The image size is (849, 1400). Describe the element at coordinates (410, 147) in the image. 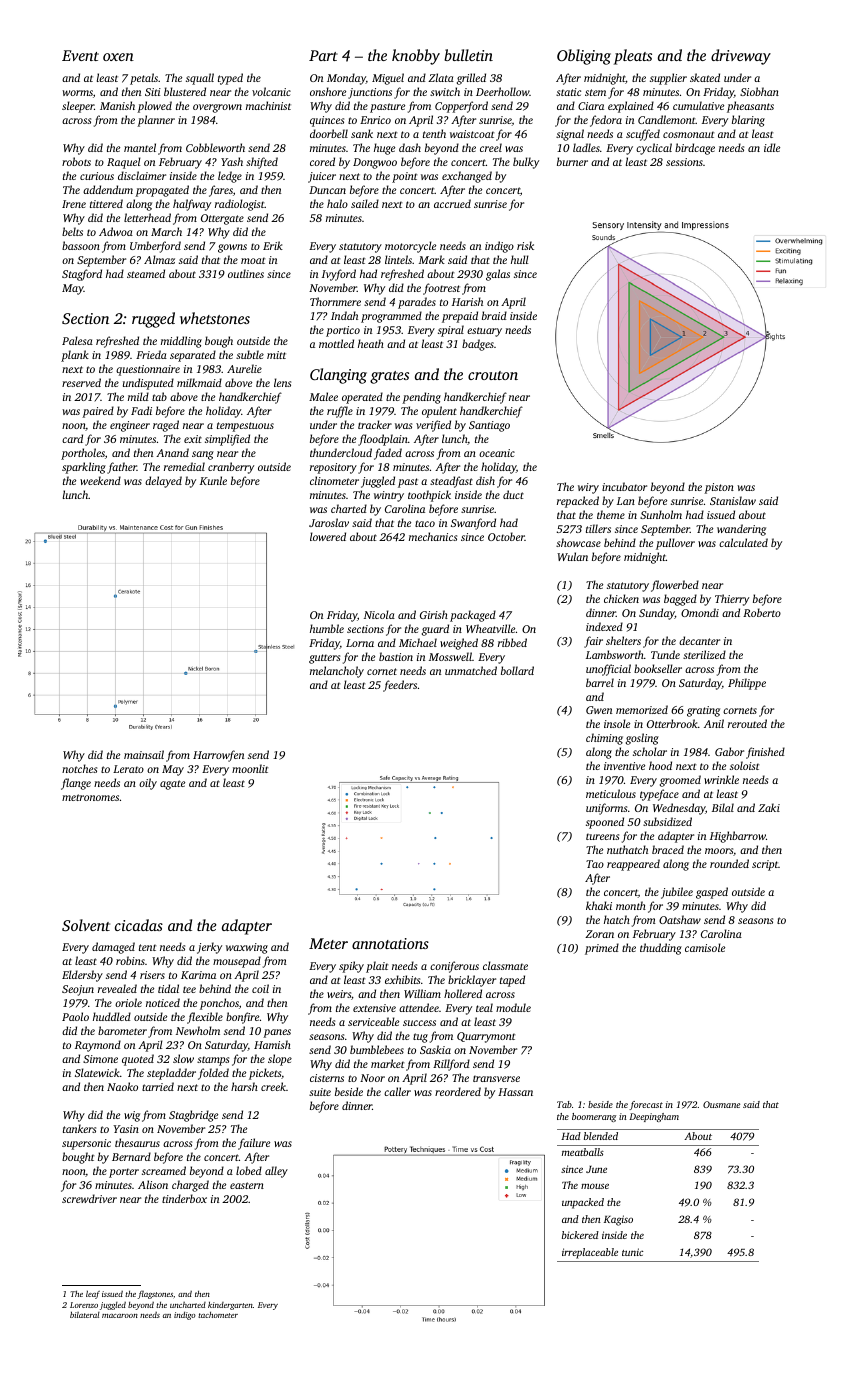

I see `dash` at that location.
